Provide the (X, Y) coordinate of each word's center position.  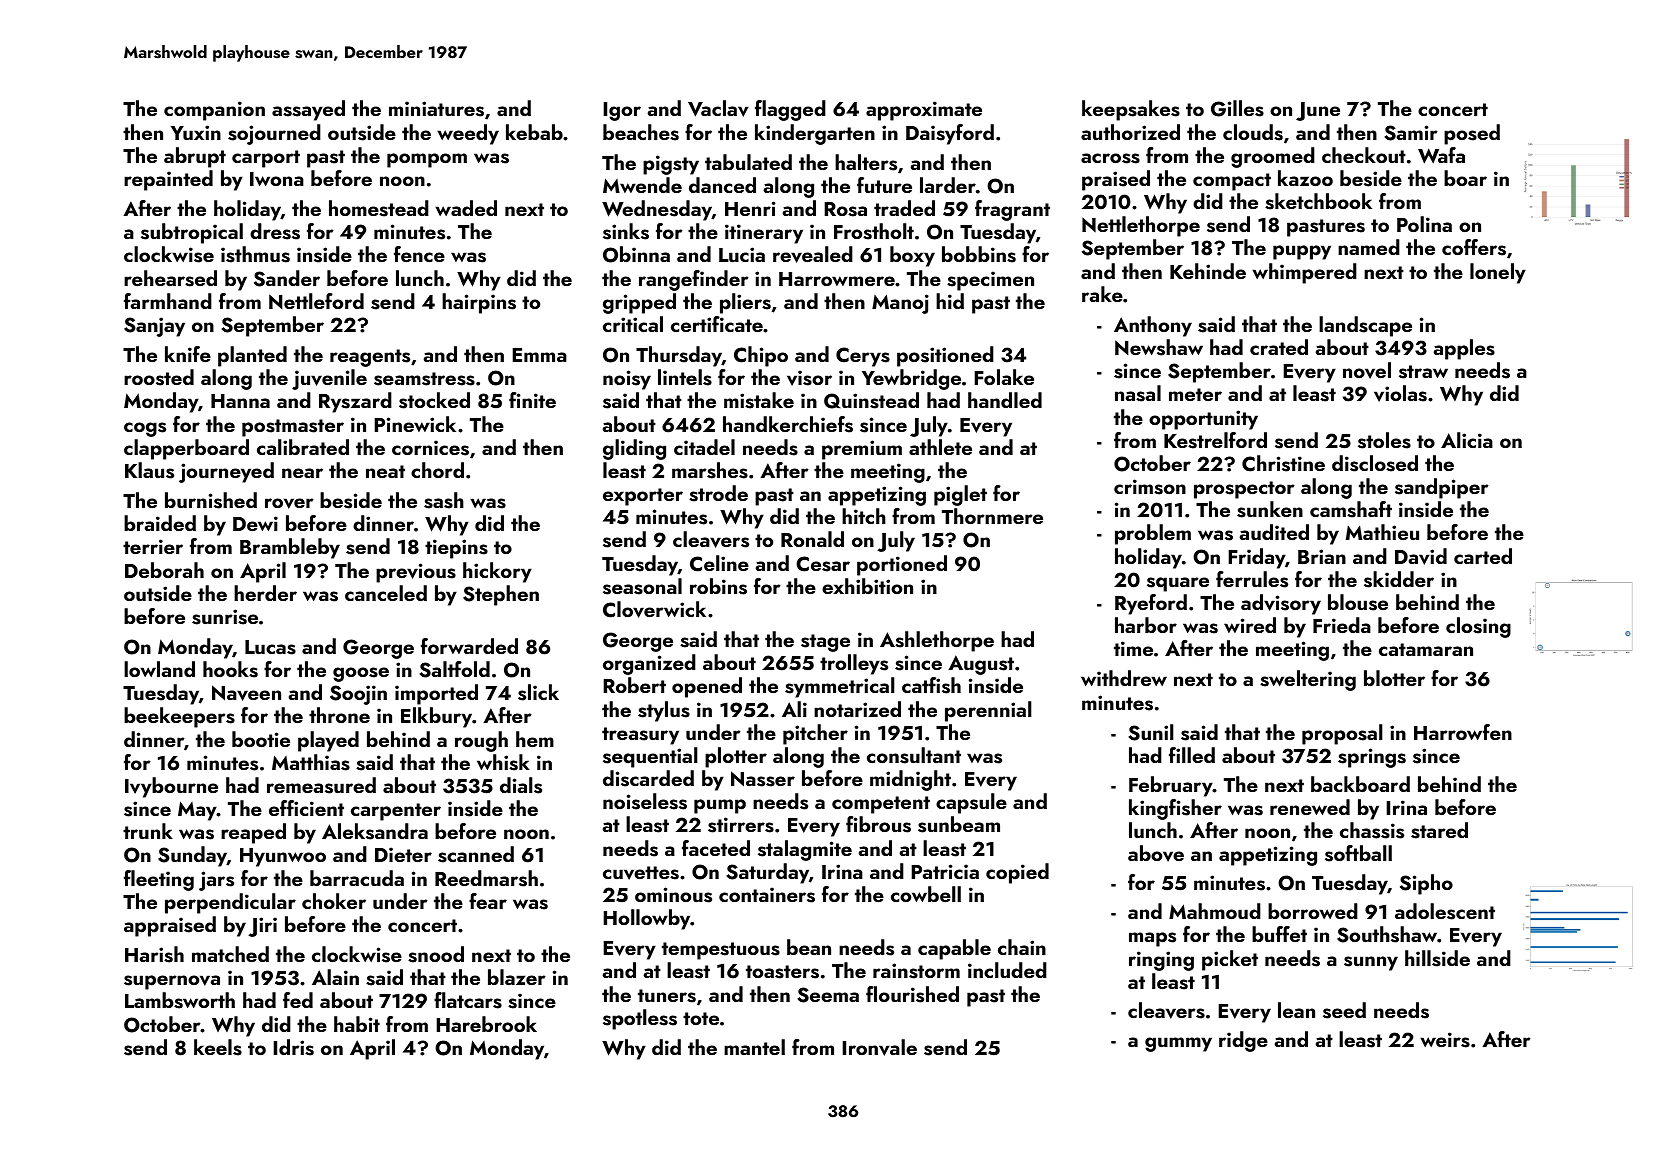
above (1156, 853)
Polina (1424, 224)
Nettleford (316, 301)
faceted (716, 848)
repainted (168, 180)
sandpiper (1442, 488)
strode (718, 493)
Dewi (255, 523)
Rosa (845, 209)
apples (1464, 349)
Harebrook (486, 1024)
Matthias (311, 762)
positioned (945, 356)
